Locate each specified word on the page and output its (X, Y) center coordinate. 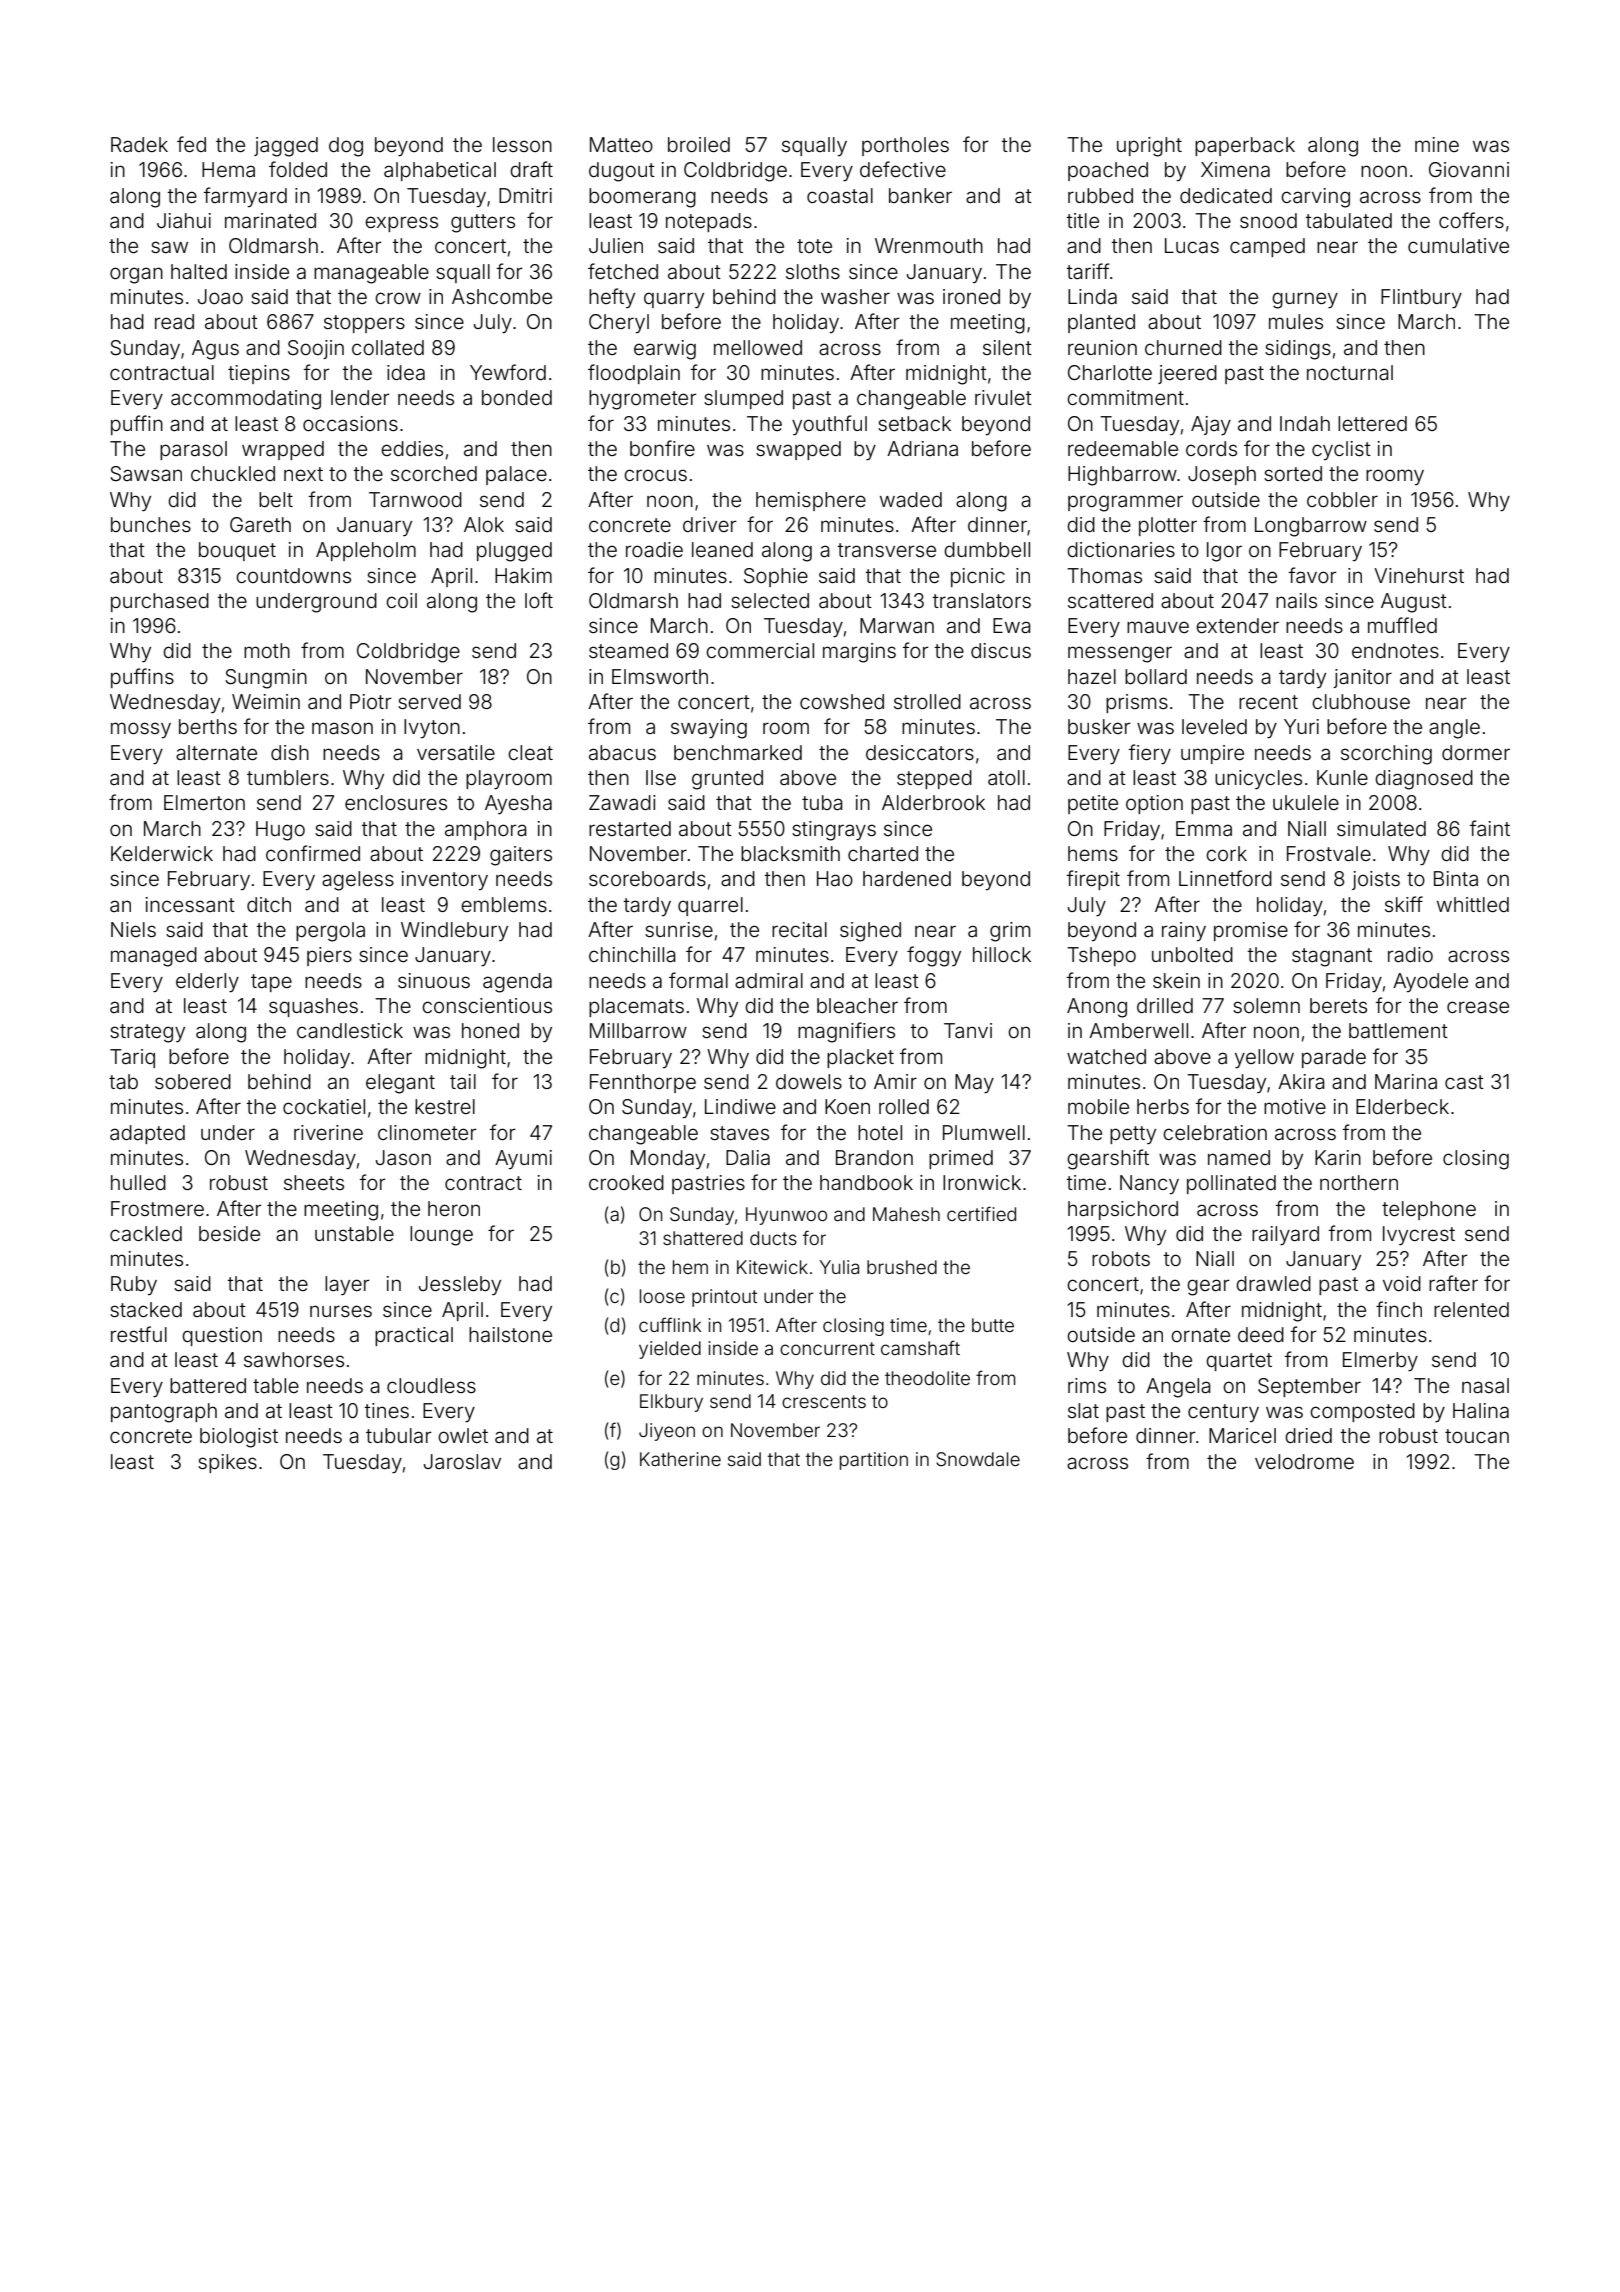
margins (859, 653)
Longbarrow (1311, 527)
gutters (483, 223)
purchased (160, 602)
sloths (813, 271)
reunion (1102, 347)
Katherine (680, 1459)
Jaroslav (462, 1461)
